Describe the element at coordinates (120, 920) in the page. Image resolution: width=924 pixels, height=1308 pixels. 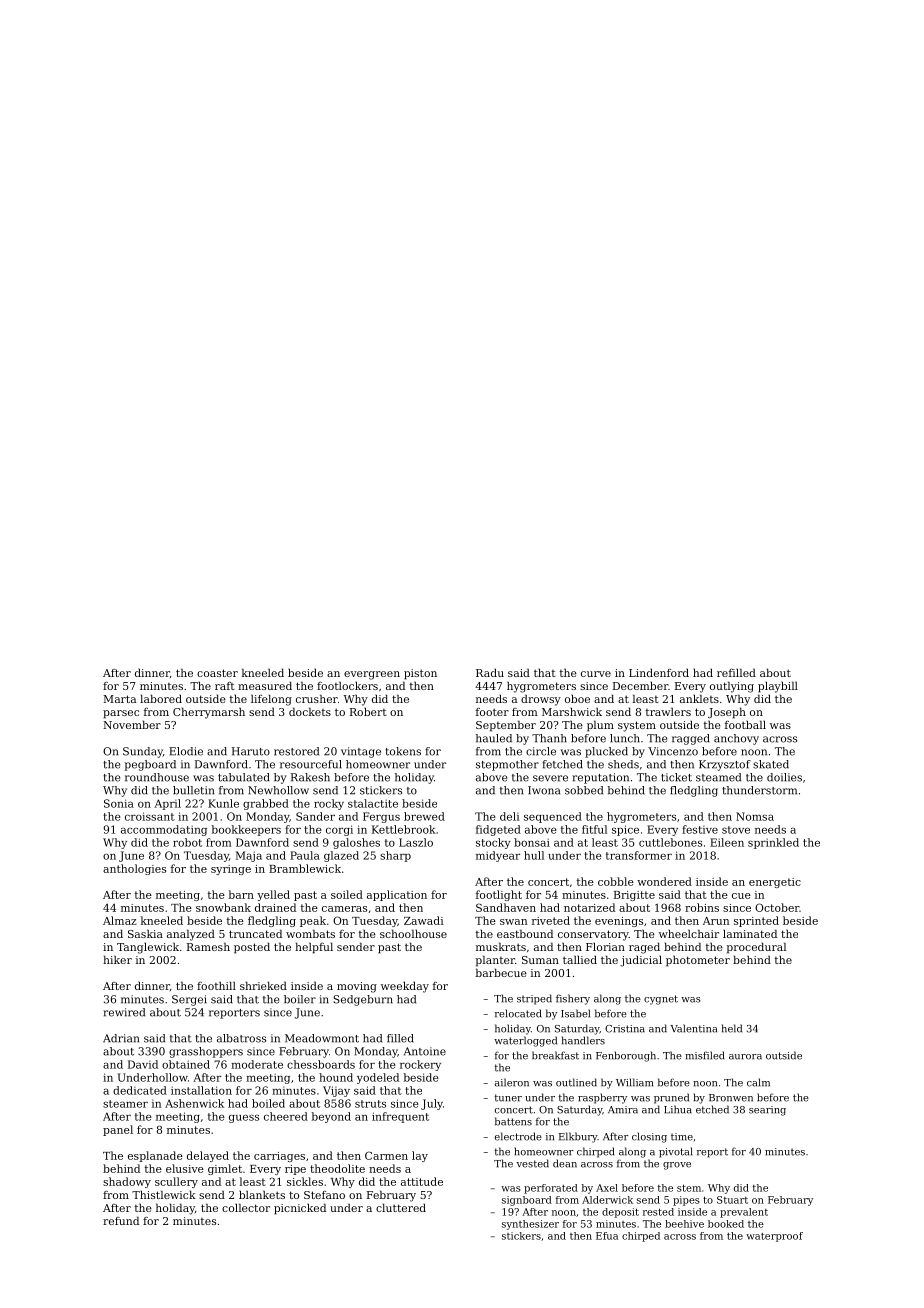
I see `Almaz` at that location.
